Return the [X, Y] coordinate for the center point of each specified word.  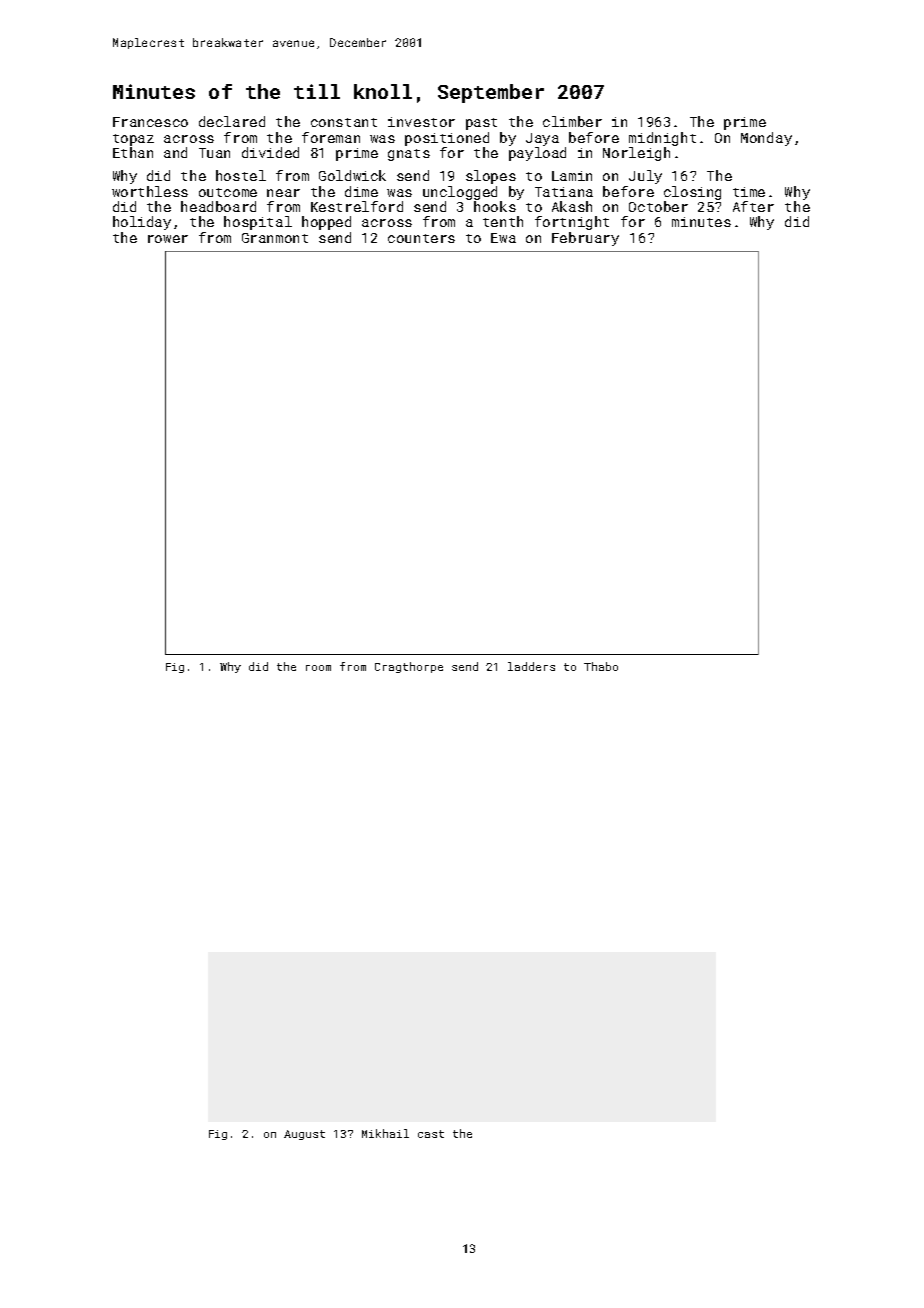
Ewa [503, 238]
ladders [531, 666]
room [318, 668]
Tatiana [564, 192]
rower [168, 239]
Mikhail [385, 1133]
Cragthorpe [409, 667]
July [645, 177]
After [753, 206]
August [304, 1135]
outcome [228, 192]
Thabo [601, 666]
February [585, 239]
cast [431, 1134]
